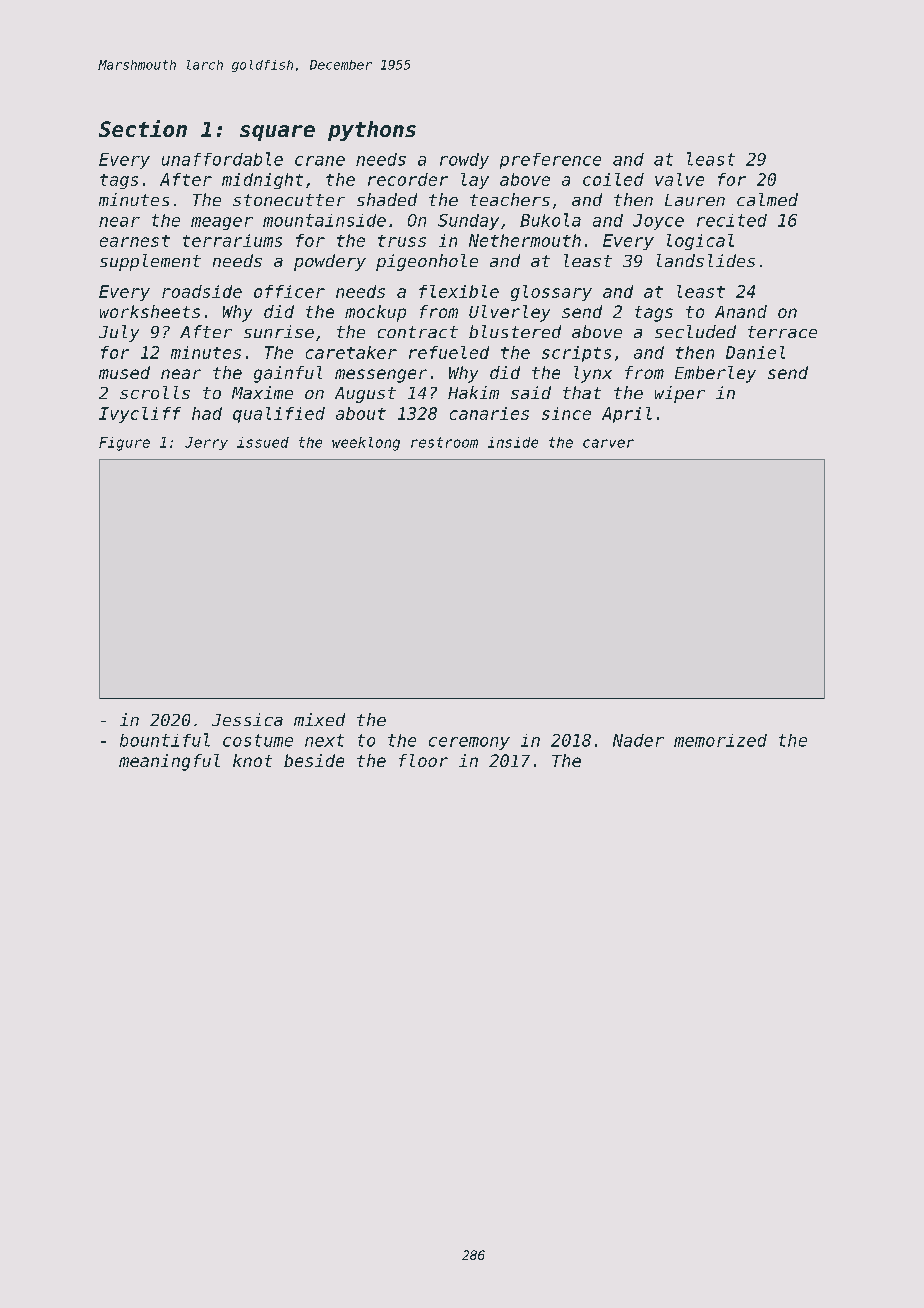 This screenshot has width=924, height=1308. What do you see at coordinates (150, 311) in the screenshot?
I see `worksheets` at bounding box center [150, 311].
